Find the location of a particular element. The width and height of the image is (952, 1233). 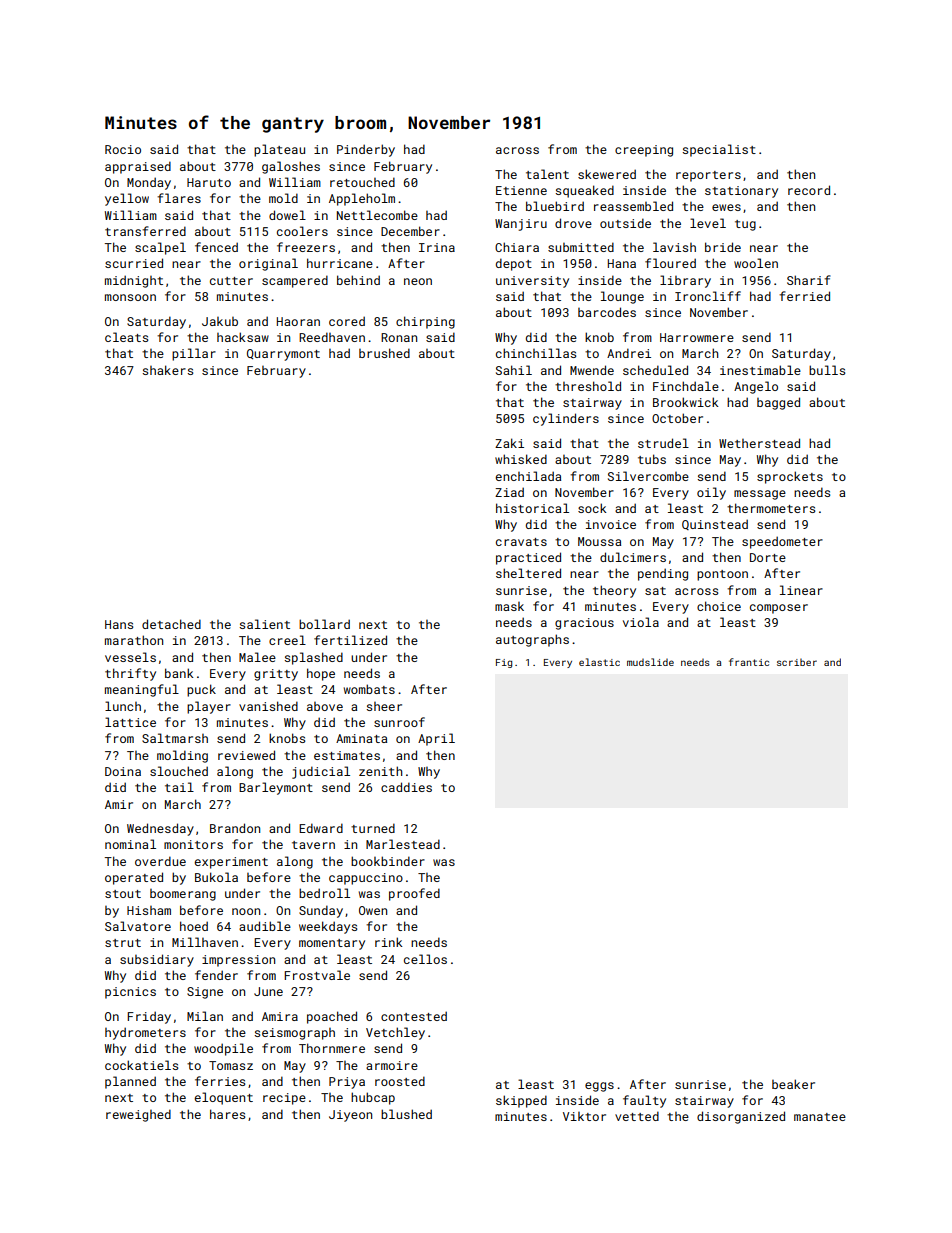

above is located at coordinates (325, 706).
